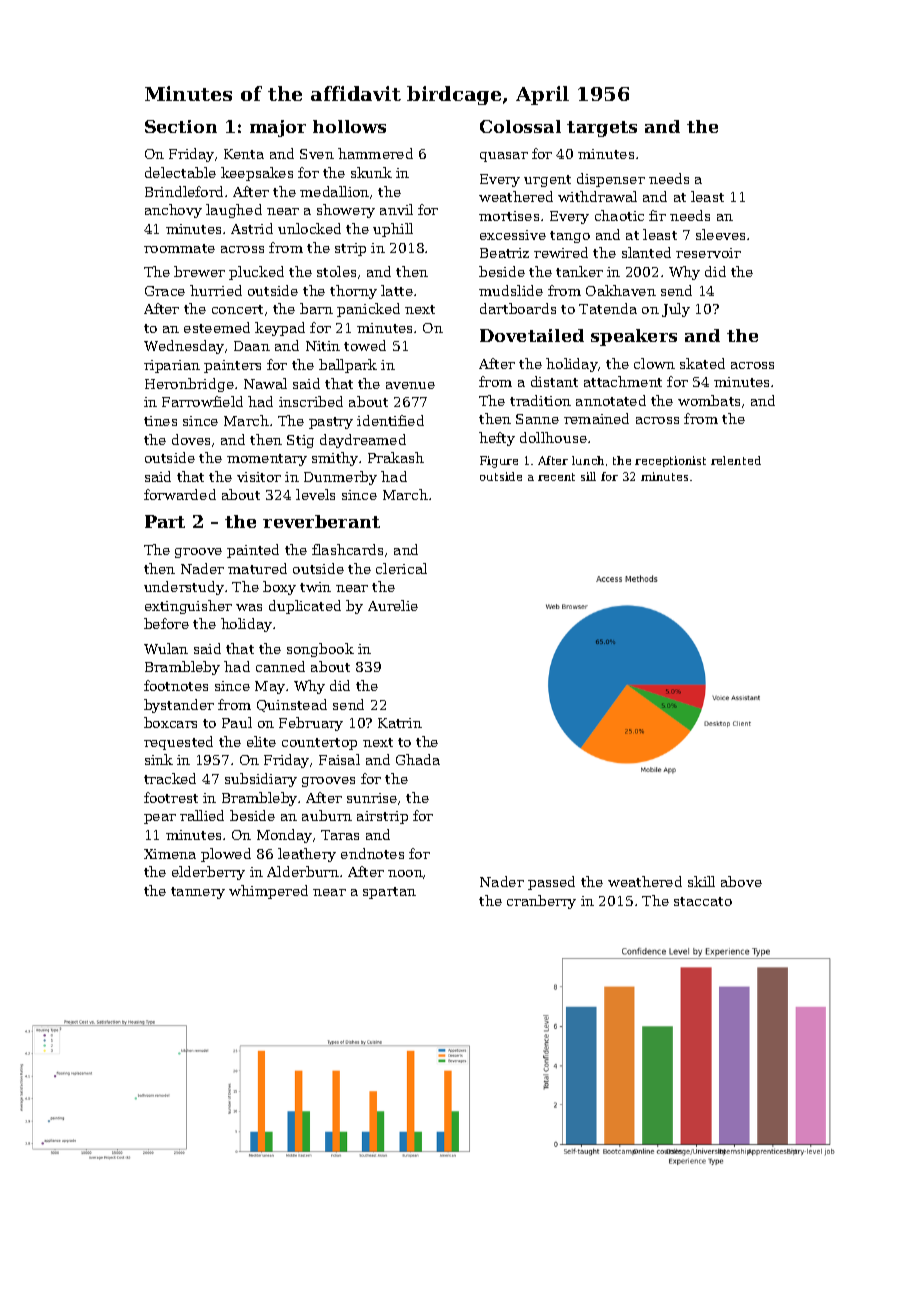  What do you see at coordinates (257, 174) in the page?
I see `keepsakes` at bounding box center [257, 174].
